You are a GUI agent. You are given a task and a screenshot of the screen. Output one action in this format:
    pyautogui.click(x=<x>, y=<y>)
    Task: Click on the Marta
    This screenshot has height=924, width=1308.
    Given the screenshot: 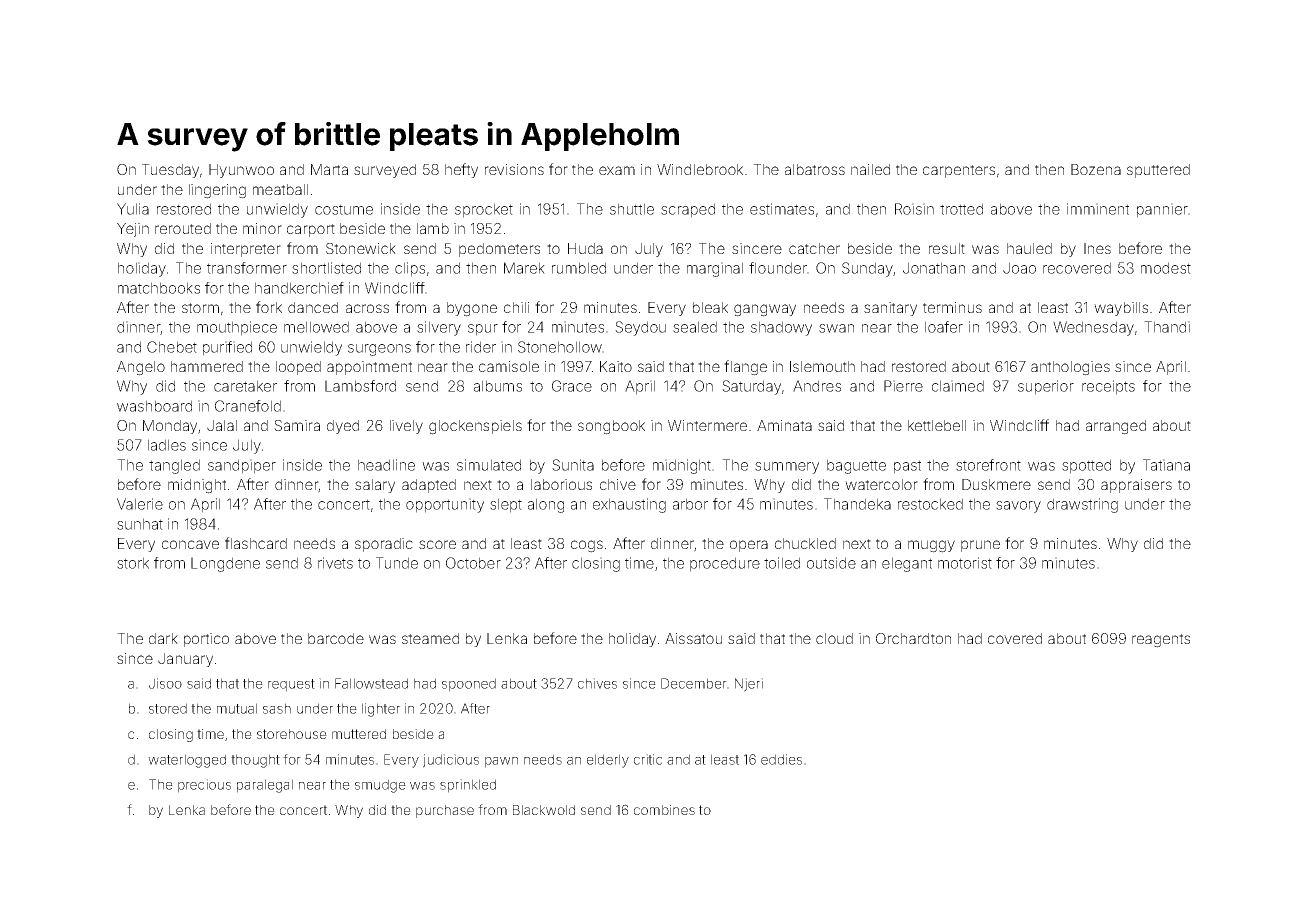 What is the action you would take?
    pyautogui.click(x=329, y=169)
